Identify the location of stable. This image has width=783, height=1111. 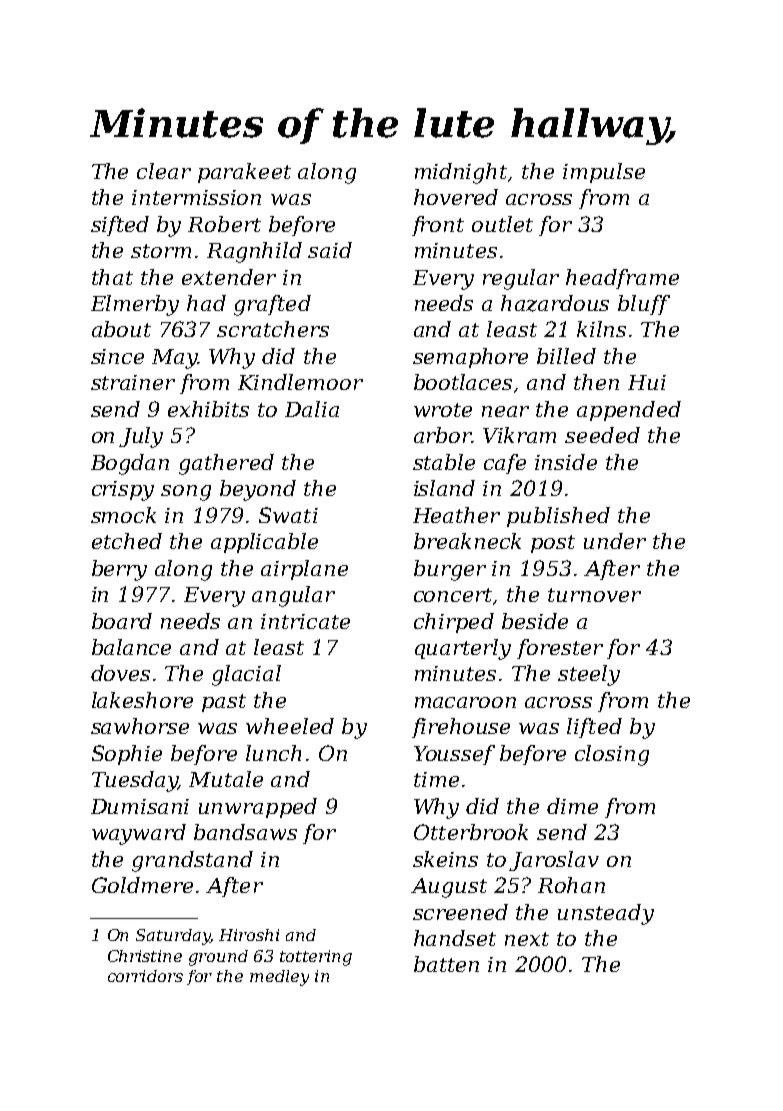
(444, 462).
